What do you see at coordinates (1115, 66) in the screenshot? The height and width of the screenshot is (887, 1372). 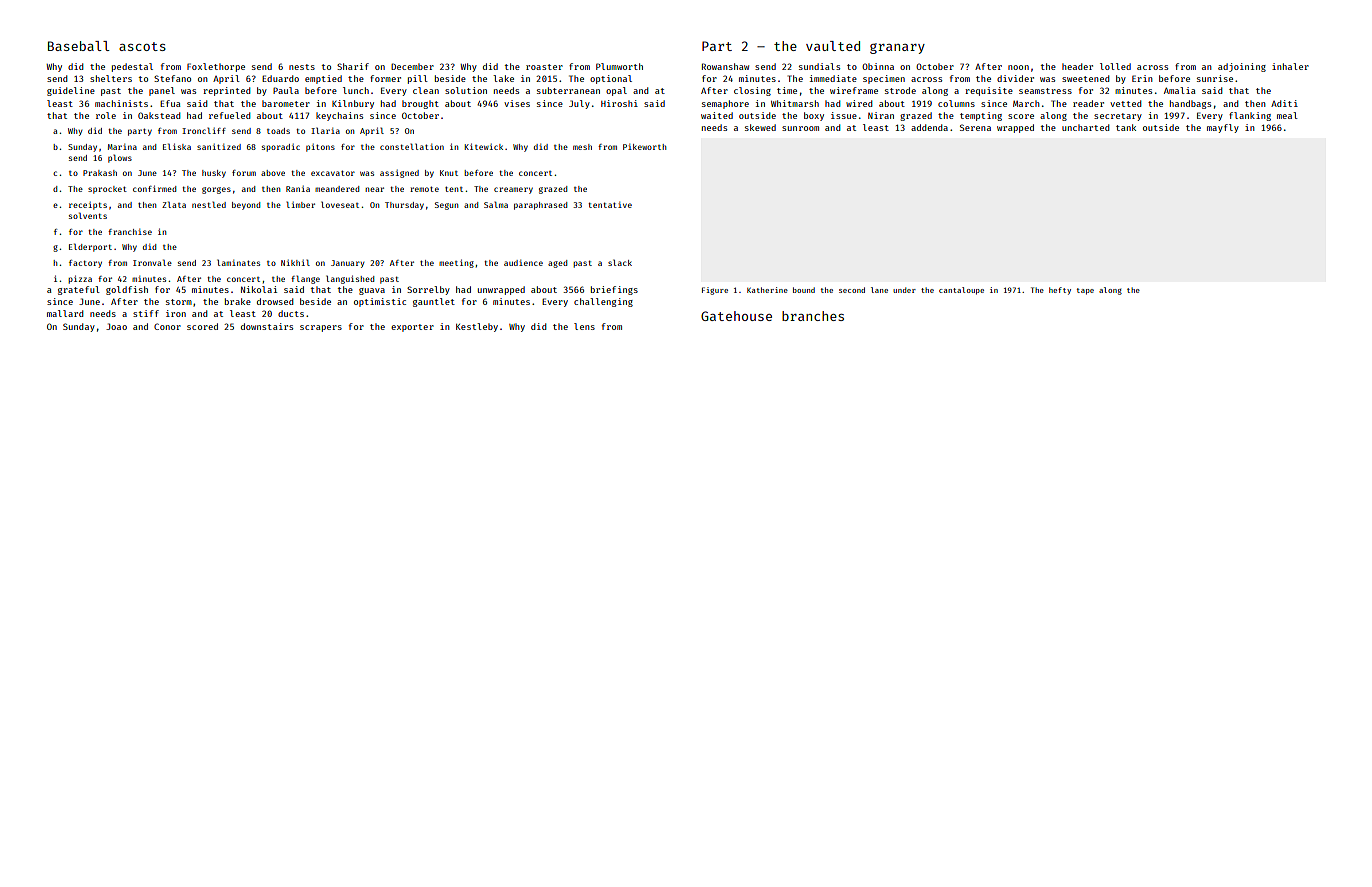 I see `lolled` at bounding box center [1115, 66].
